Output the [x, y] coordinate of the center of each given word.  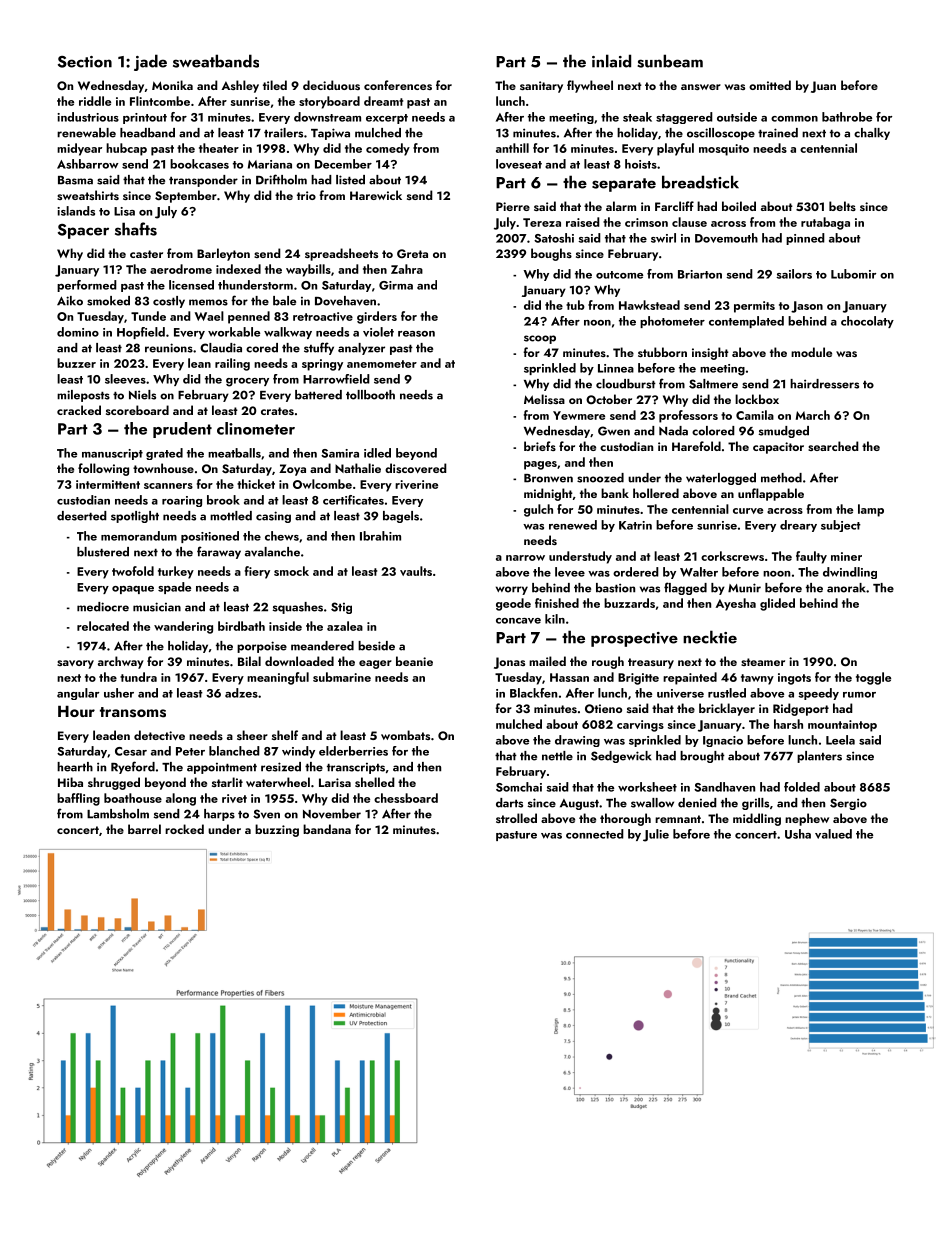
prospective [634, 639]
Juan [823, 87]
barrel [144, 829]
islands [76, 211]
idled [377, 453]
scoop [540, 339]
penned [249, 317]
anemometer [382, 364]
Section [85, 62]
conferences [398, 85]
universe [680, 693]
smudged [784, 432]
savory [75, 664]
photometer [672, 322]
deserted [82, 516]
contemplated [746, 322]
